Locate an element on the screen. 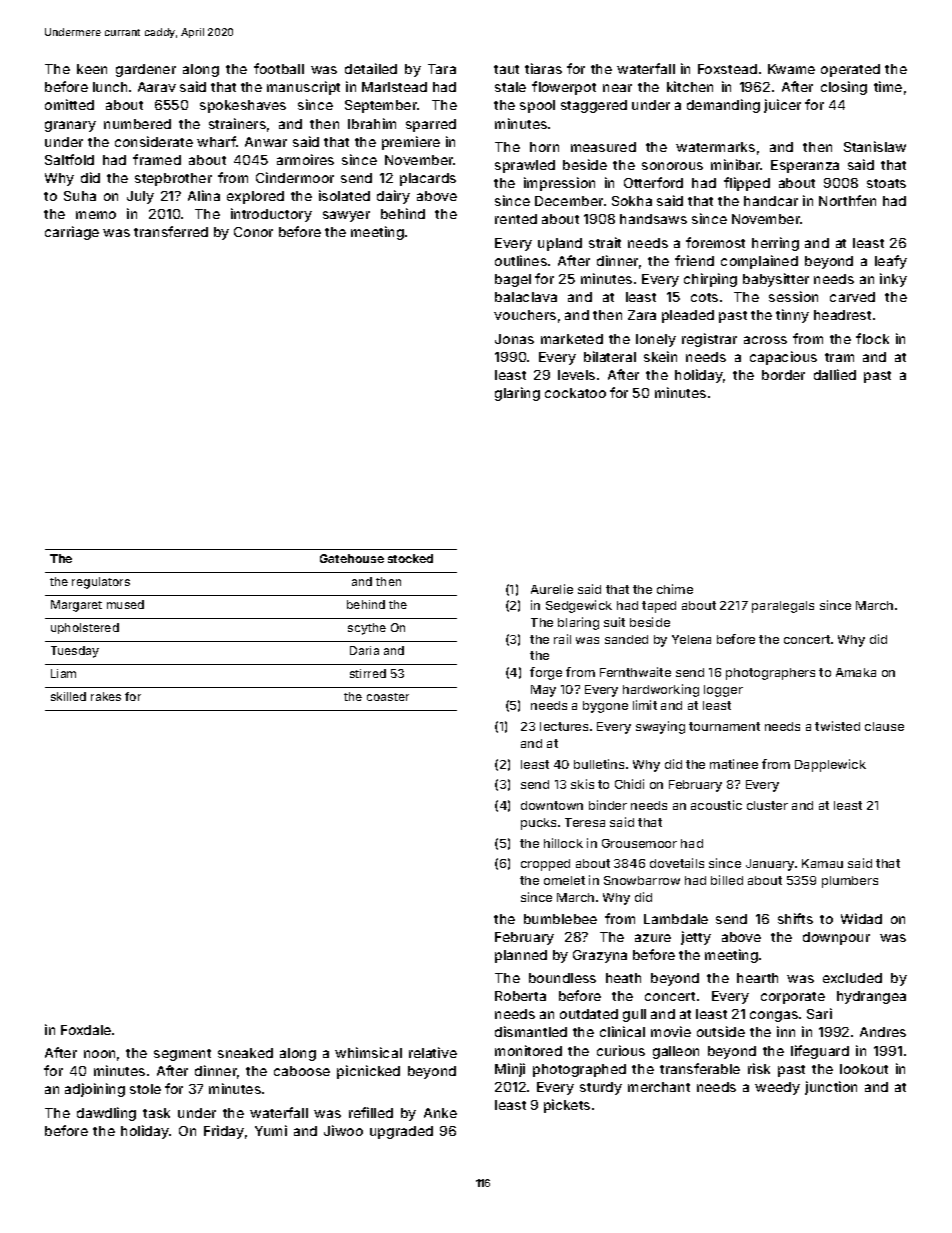  transferred is located at coordinates (171, 231).
